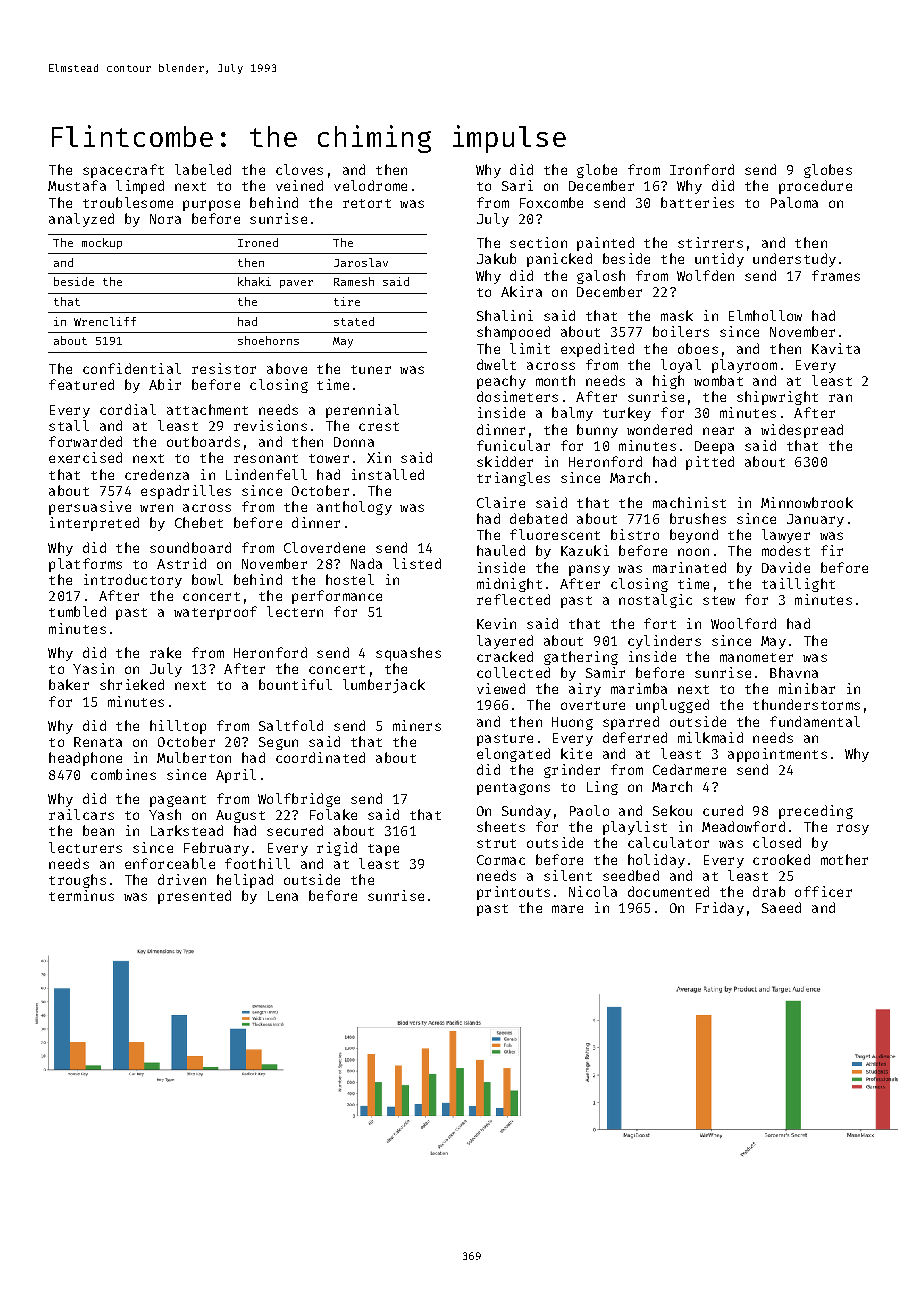  What do you see at coordinates (203, 169) in the screenshot?
I see `labeled` at bounding box center [203, 169].
